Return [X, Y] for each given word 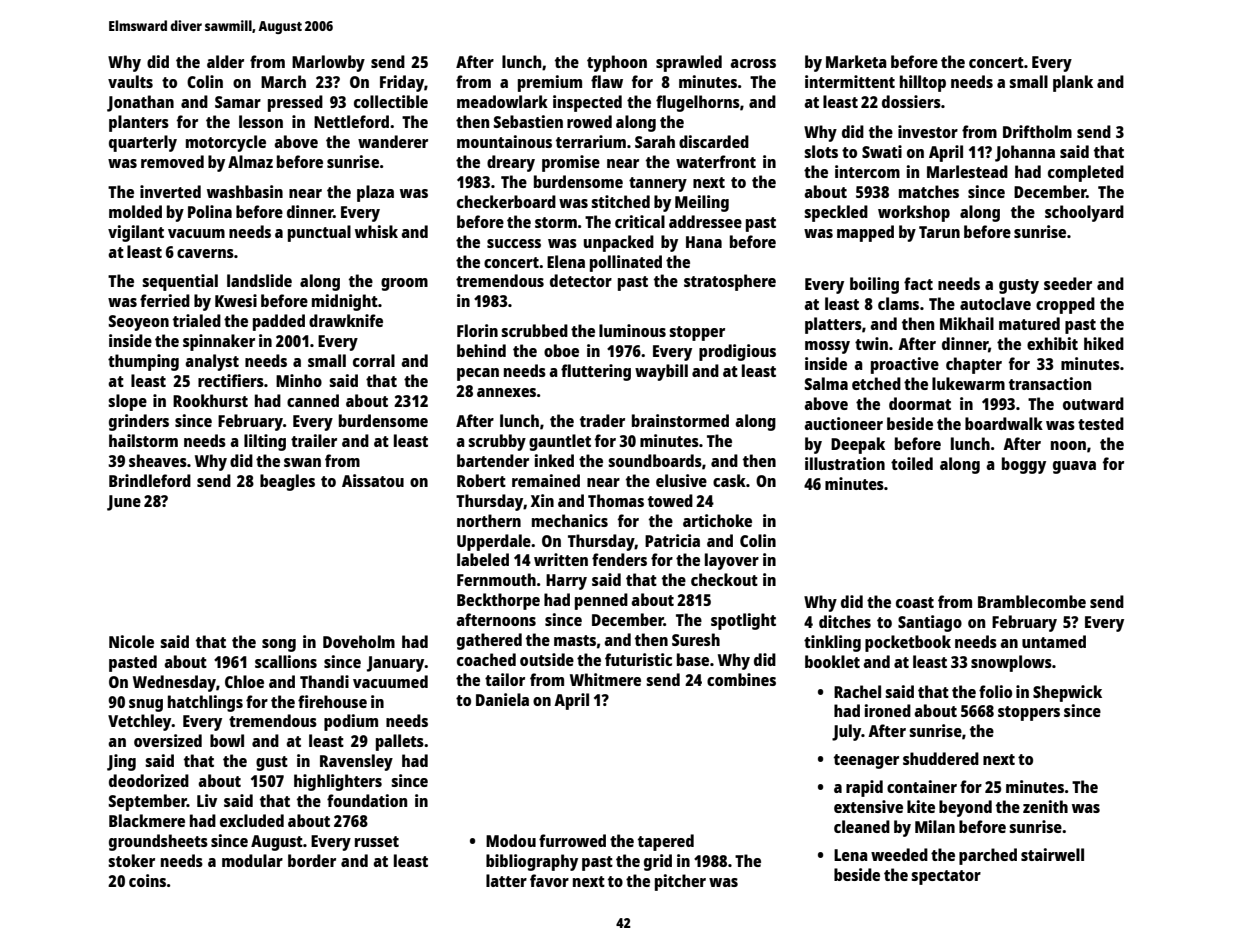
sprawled [689, 63]
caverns [205, 253]
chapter [974, 365]
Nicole [131, 641]
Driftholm [1037, 131]
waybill [661, 372]
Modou [511, 840]
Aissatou [373, 480]
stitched [620, 201]
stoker [131, 860]
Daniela [502, 699]
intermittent [850, 81]
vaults [130, 81]
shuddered [941, 758]
